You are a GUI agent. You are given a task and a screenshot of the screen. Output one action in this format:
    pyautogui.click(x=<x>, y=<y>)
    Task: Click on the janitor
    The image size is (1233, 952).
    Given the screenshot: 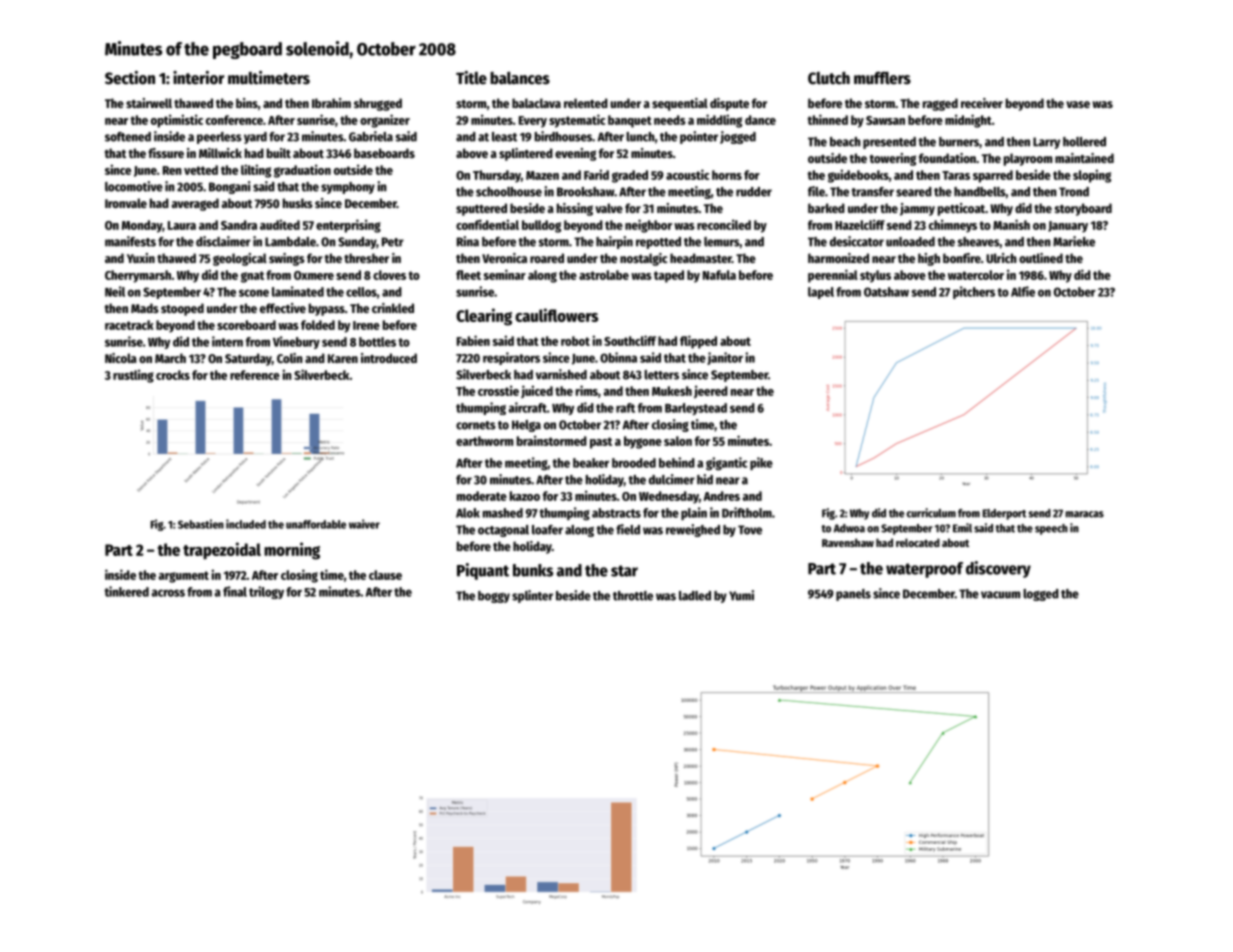 What is the action you would take?
    pyautogui.click(x=725, y=358)
